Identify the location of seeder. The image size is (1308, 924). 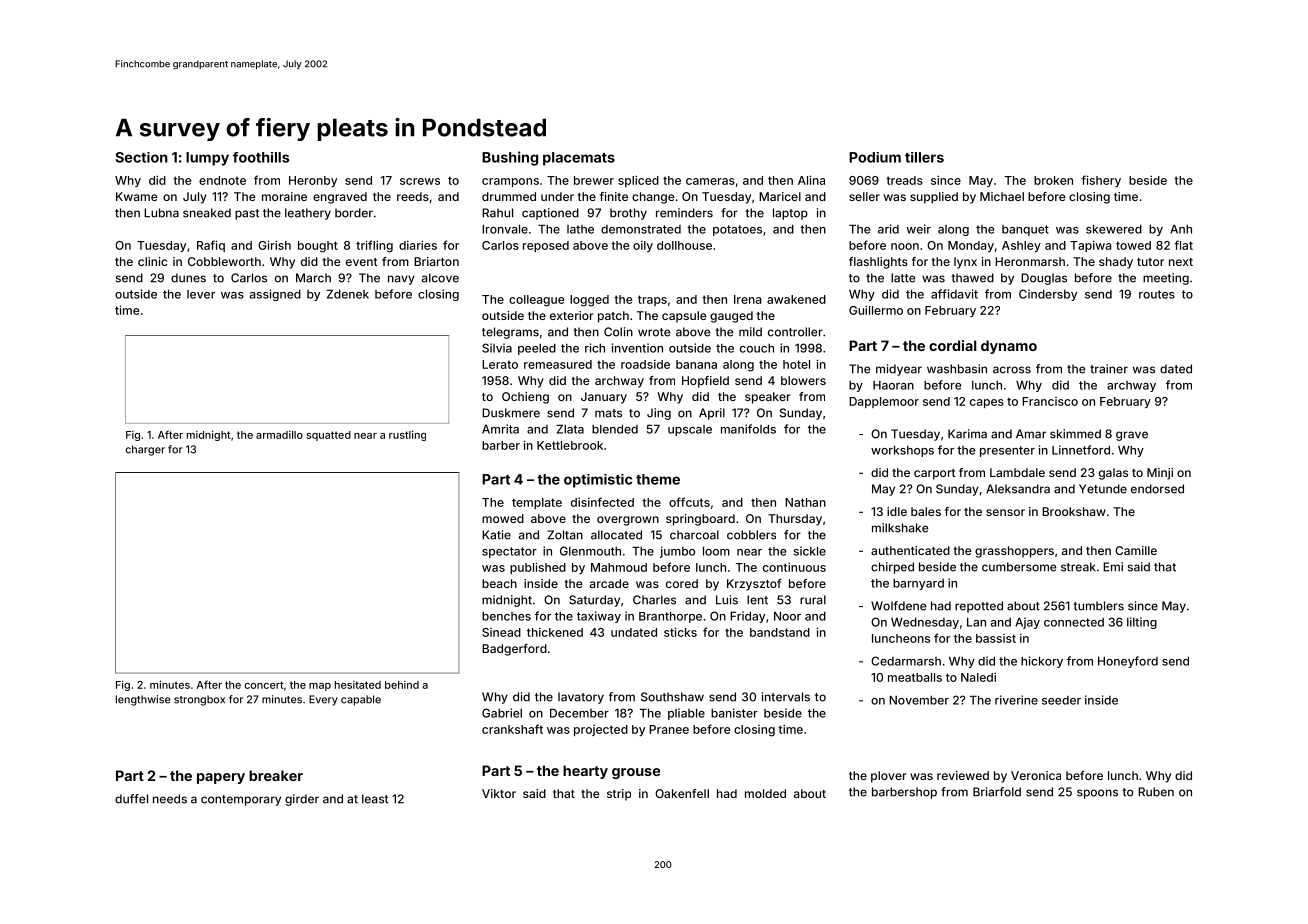
(1061, 700).
